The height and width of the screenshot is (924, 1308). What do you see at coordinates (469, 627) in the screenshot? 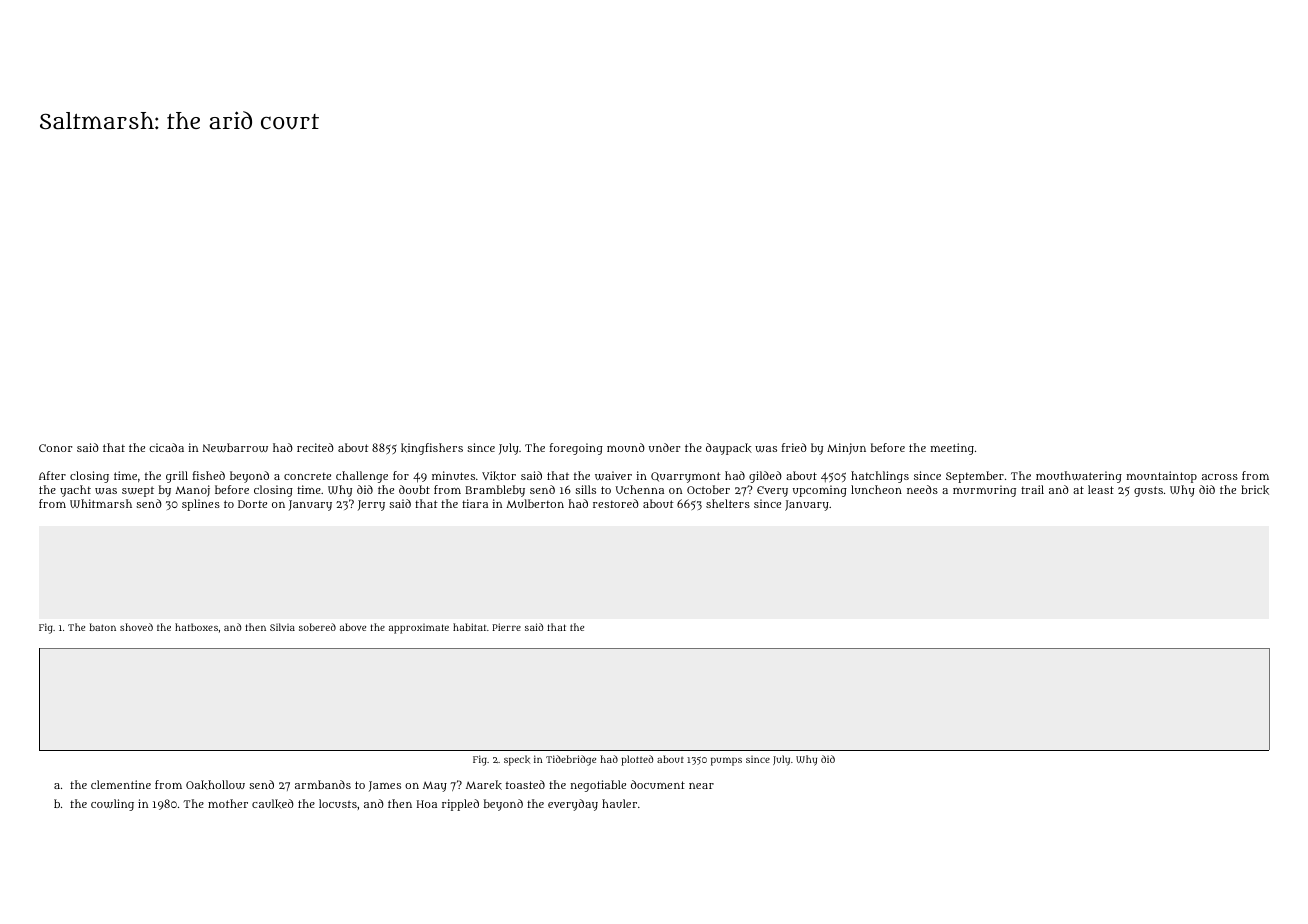
I see `habitat` at bounding box center [469, 627].
